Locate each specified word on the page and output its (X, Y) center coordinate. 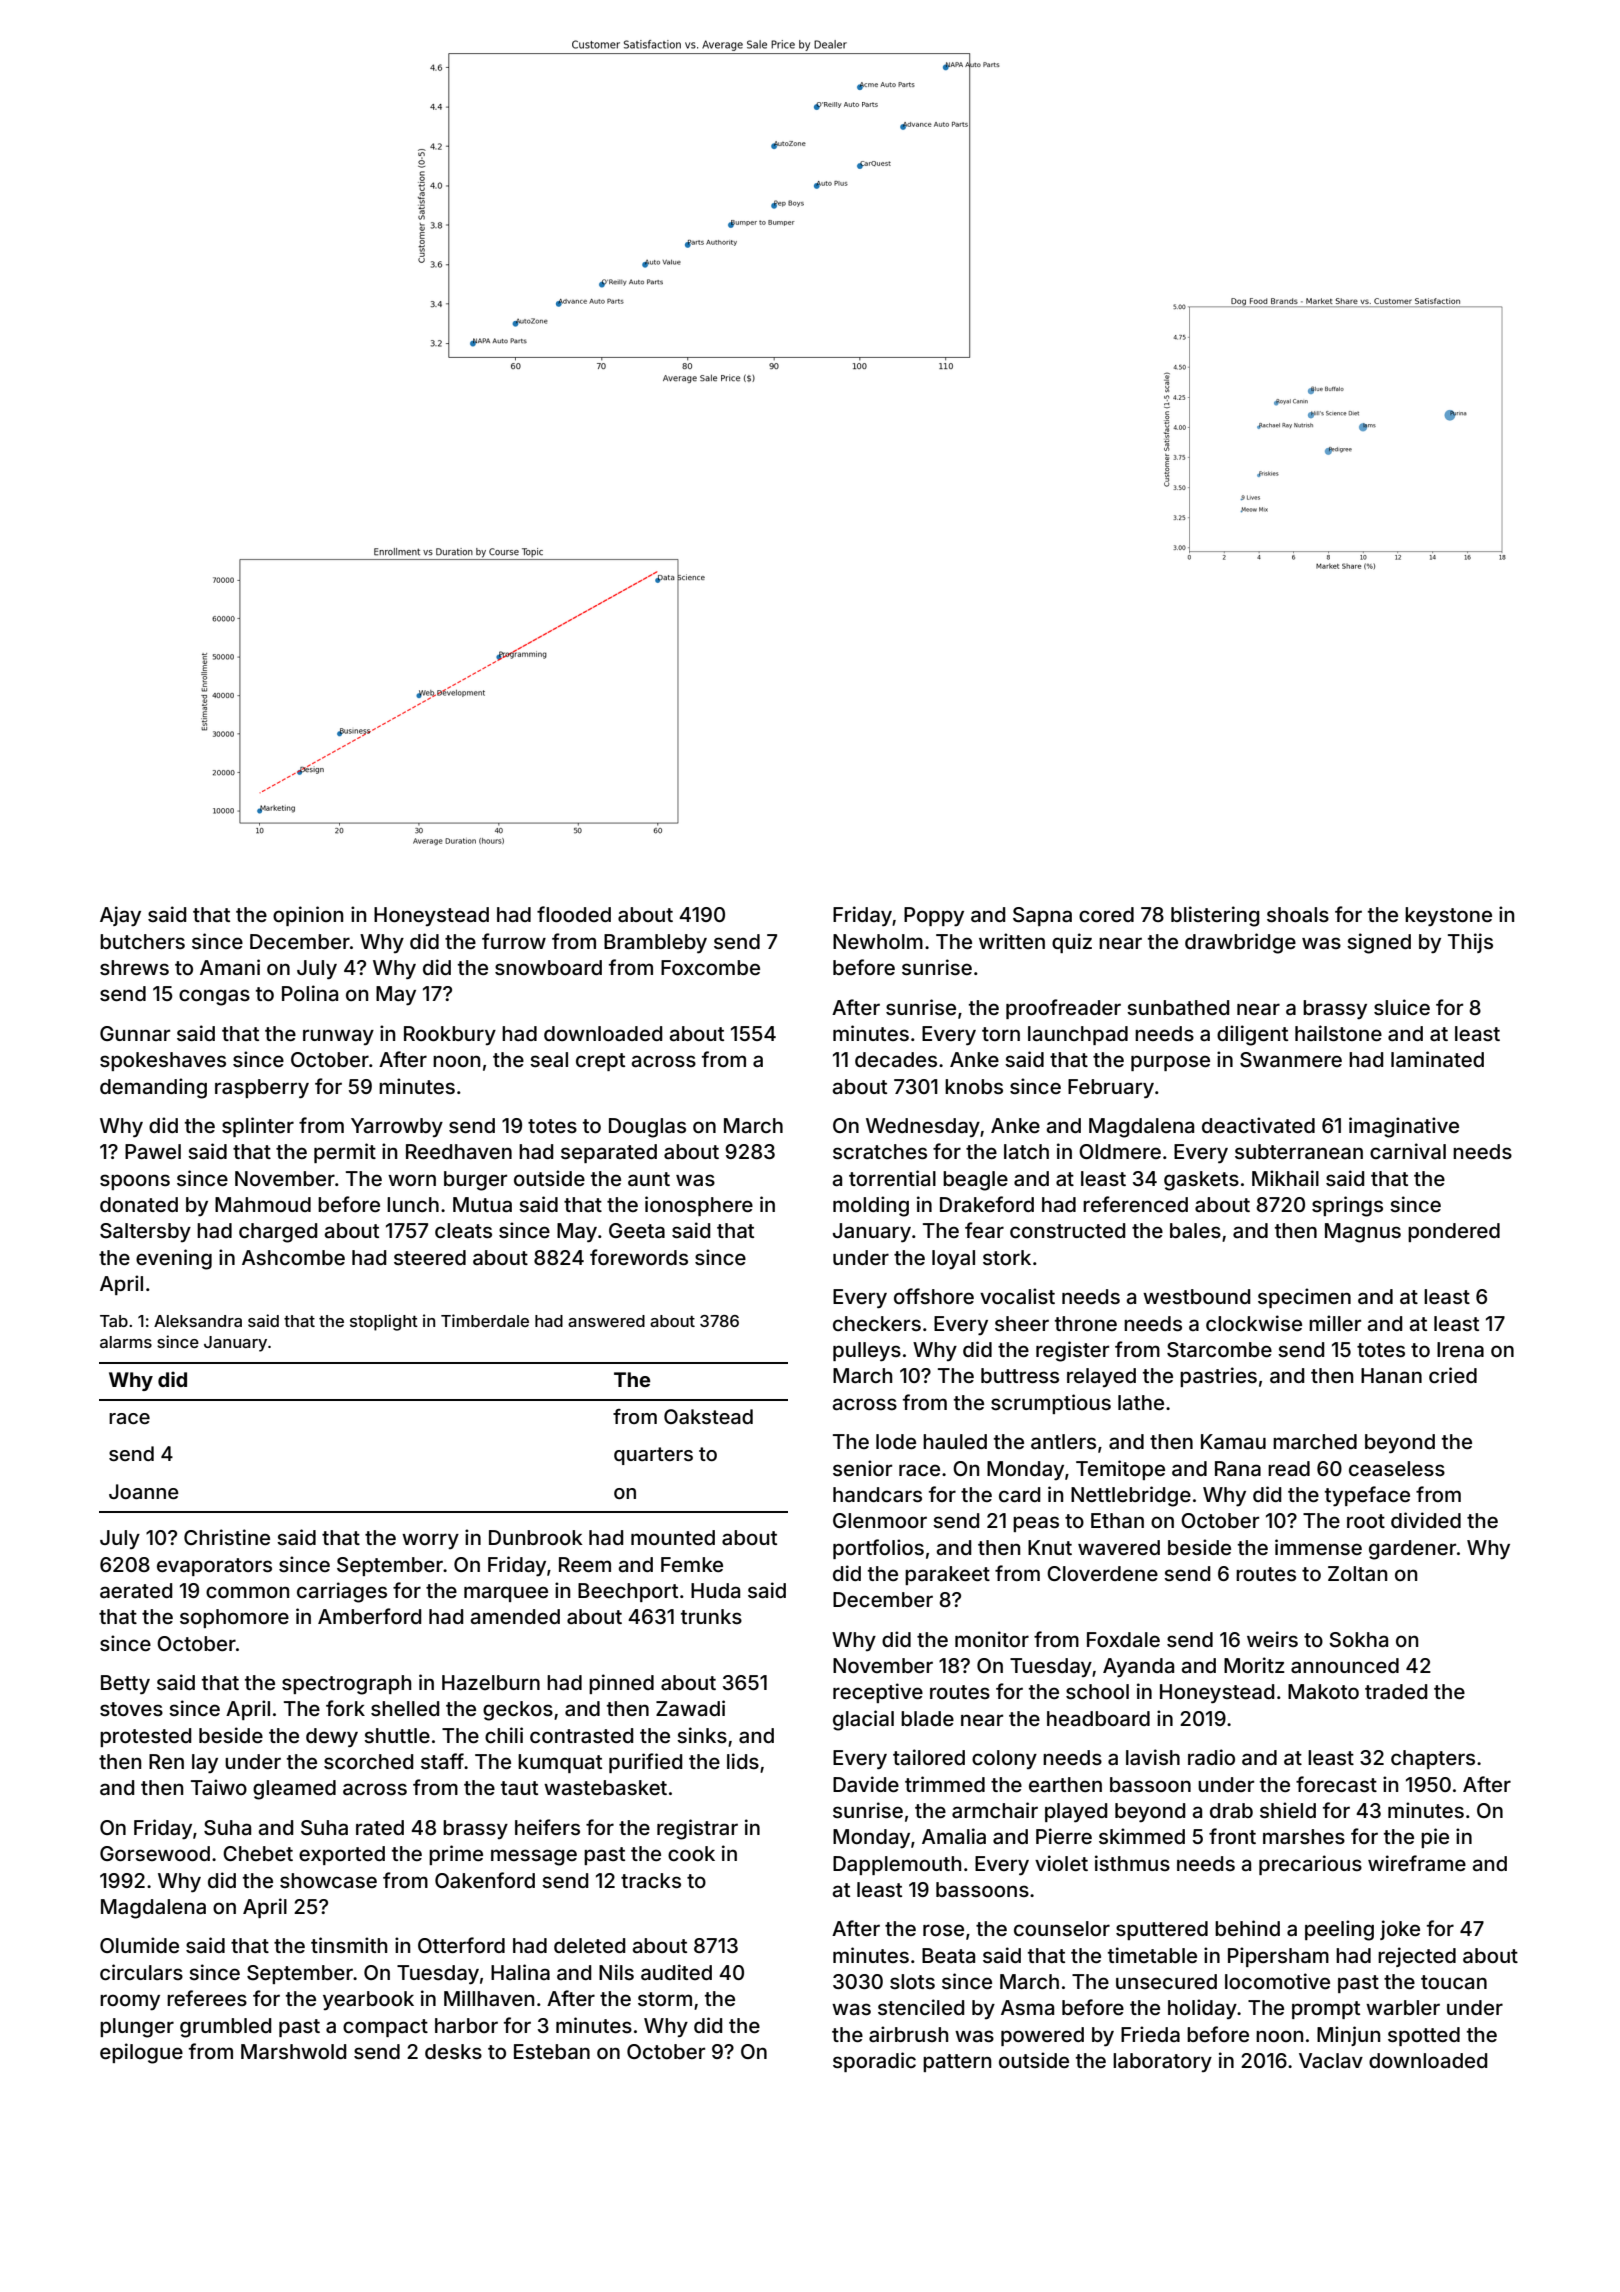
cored (1106, 914)
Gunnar (135, 1033)
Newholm (878, 941)
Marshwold (293, 2051)
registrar (697, 1829)
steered (430, 1257)
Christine (227, 1537)
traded (1396, 1691)
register (1072, 1351)
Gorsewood (155, 1853)
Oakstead (708, 1416)
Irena (1460, 1349)
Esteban (552, 2051)
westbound (1196, 1296)
